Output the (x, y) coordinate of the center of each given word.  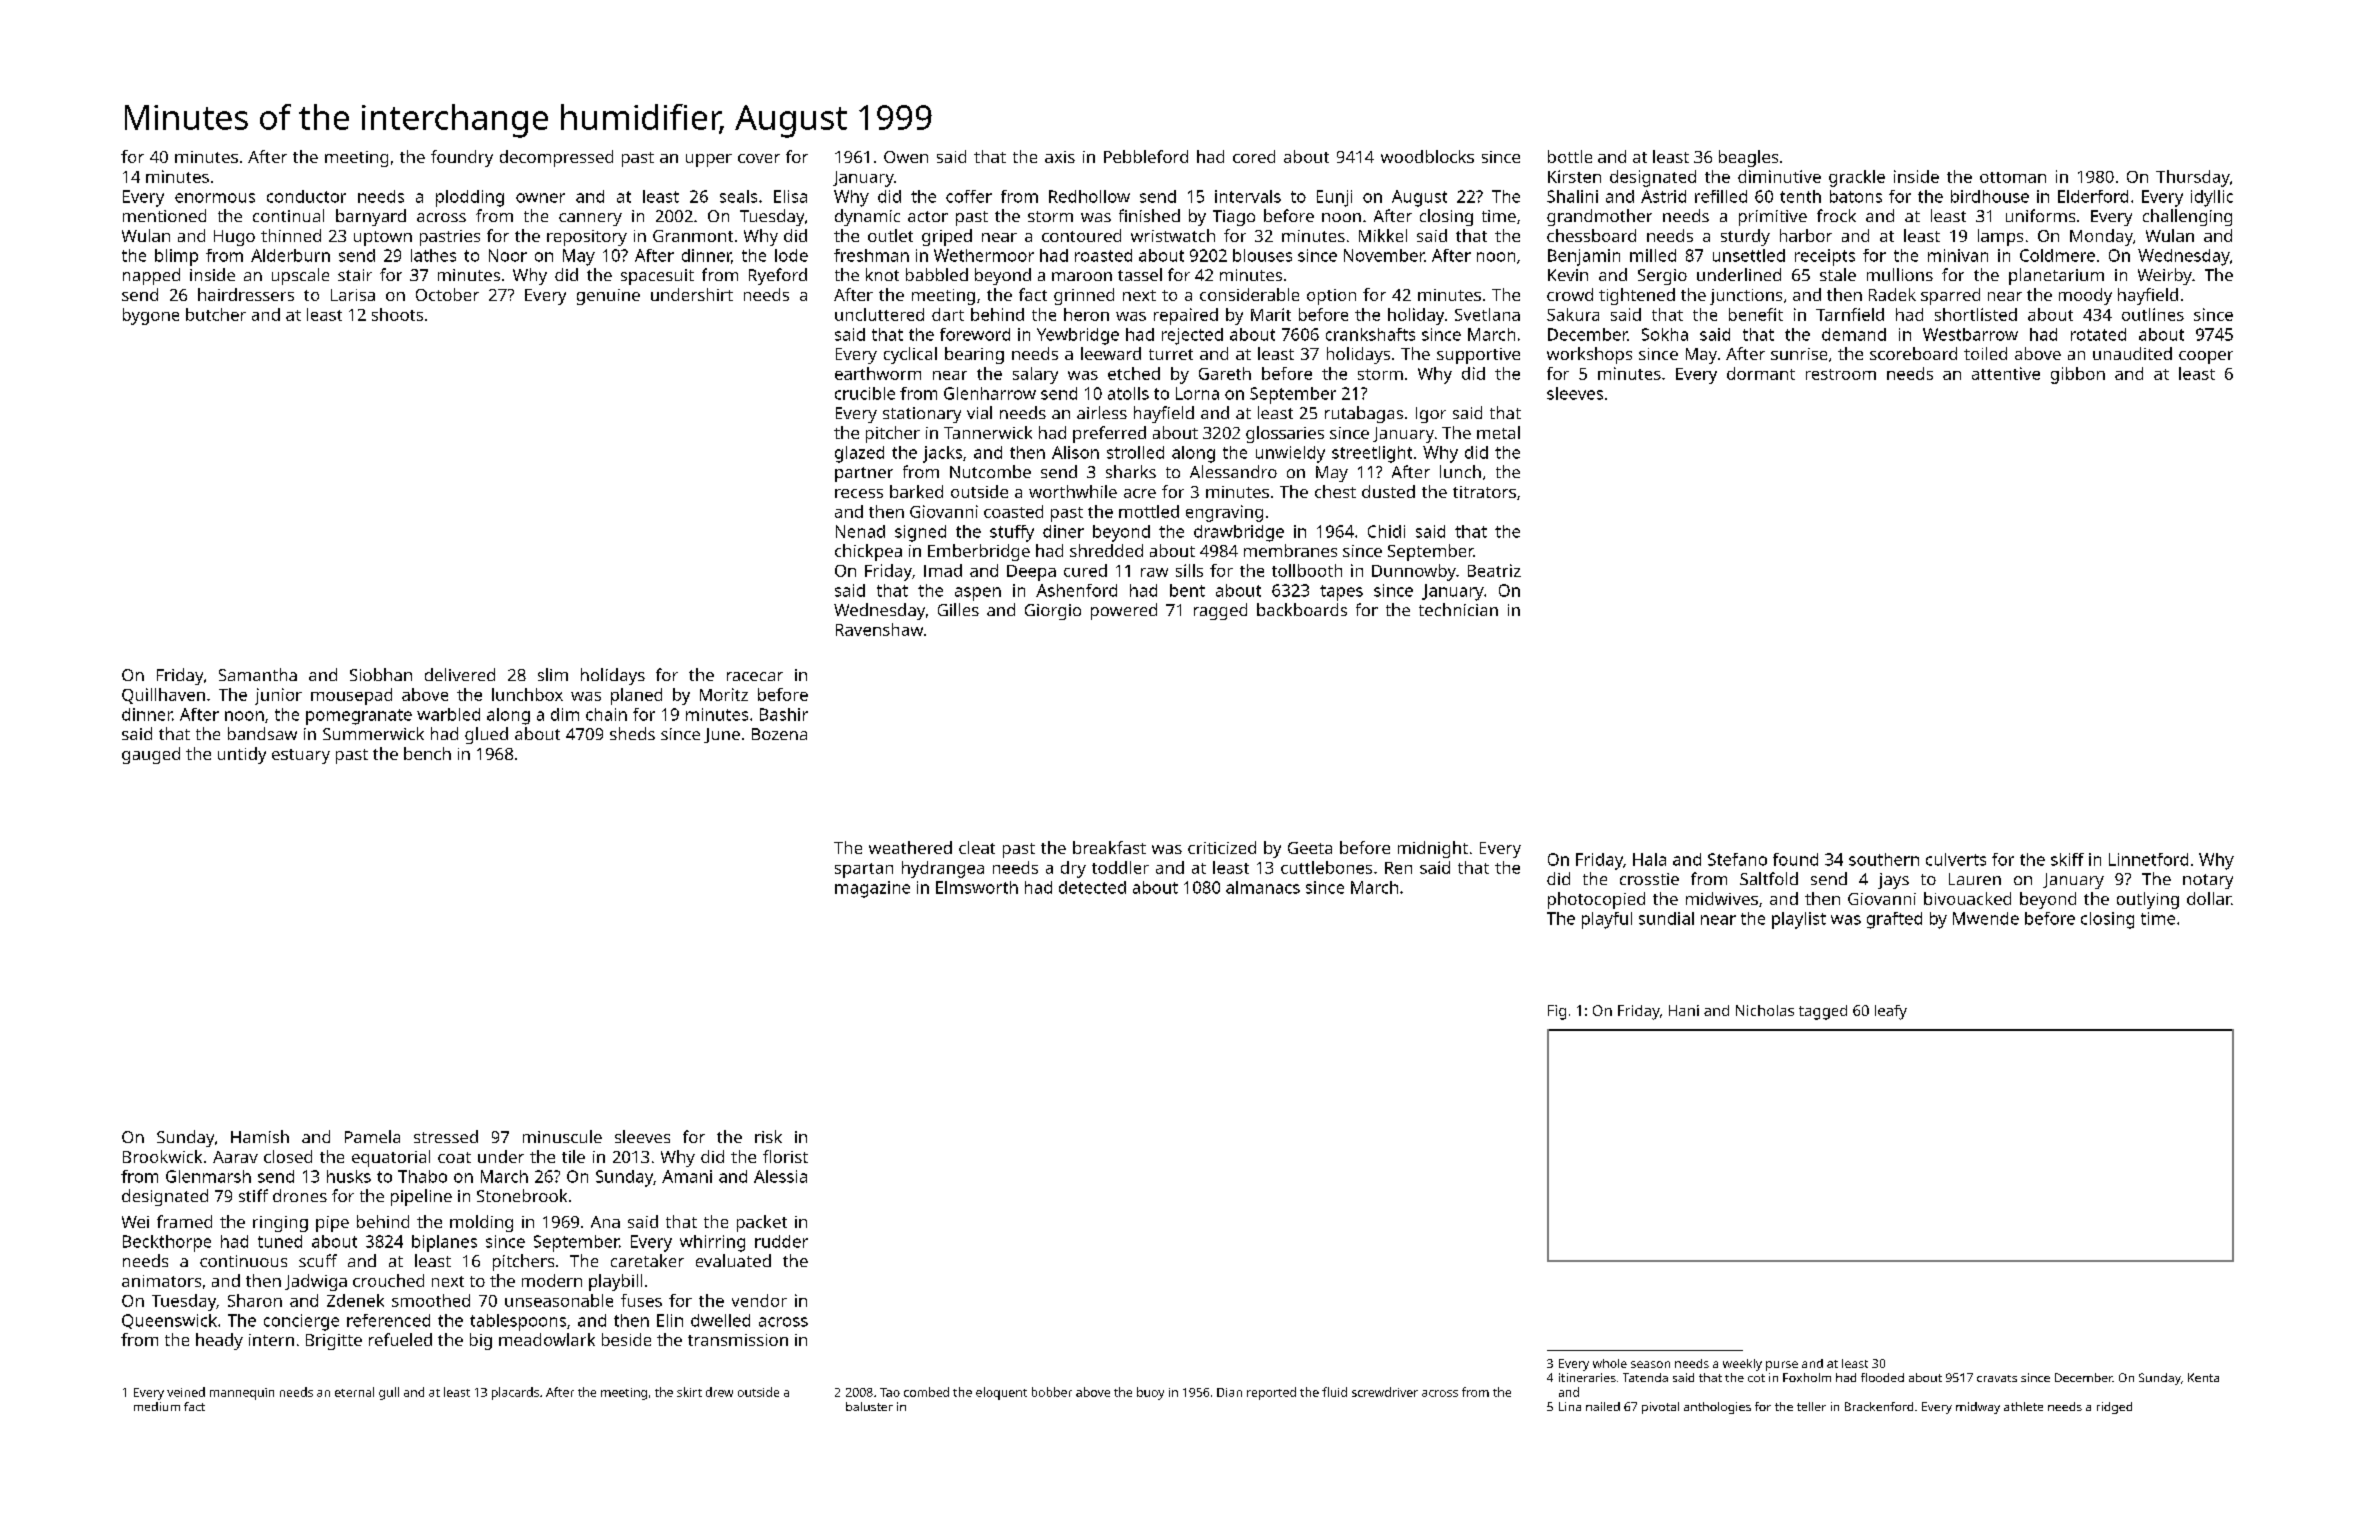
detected (1092, 887)
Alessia (780, 1176)
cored (1254, 156)
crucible (865, 393)
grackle (1857, 178)
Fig (1557, 1012)
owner (540, 198)
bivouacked (1967, 898)
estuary (301, 756)
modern (552, 1280)
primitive (1773, 218)
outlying (2148, 900)
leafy (1891, 1012)
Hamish (260, 1136)
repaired (1186, 316)
